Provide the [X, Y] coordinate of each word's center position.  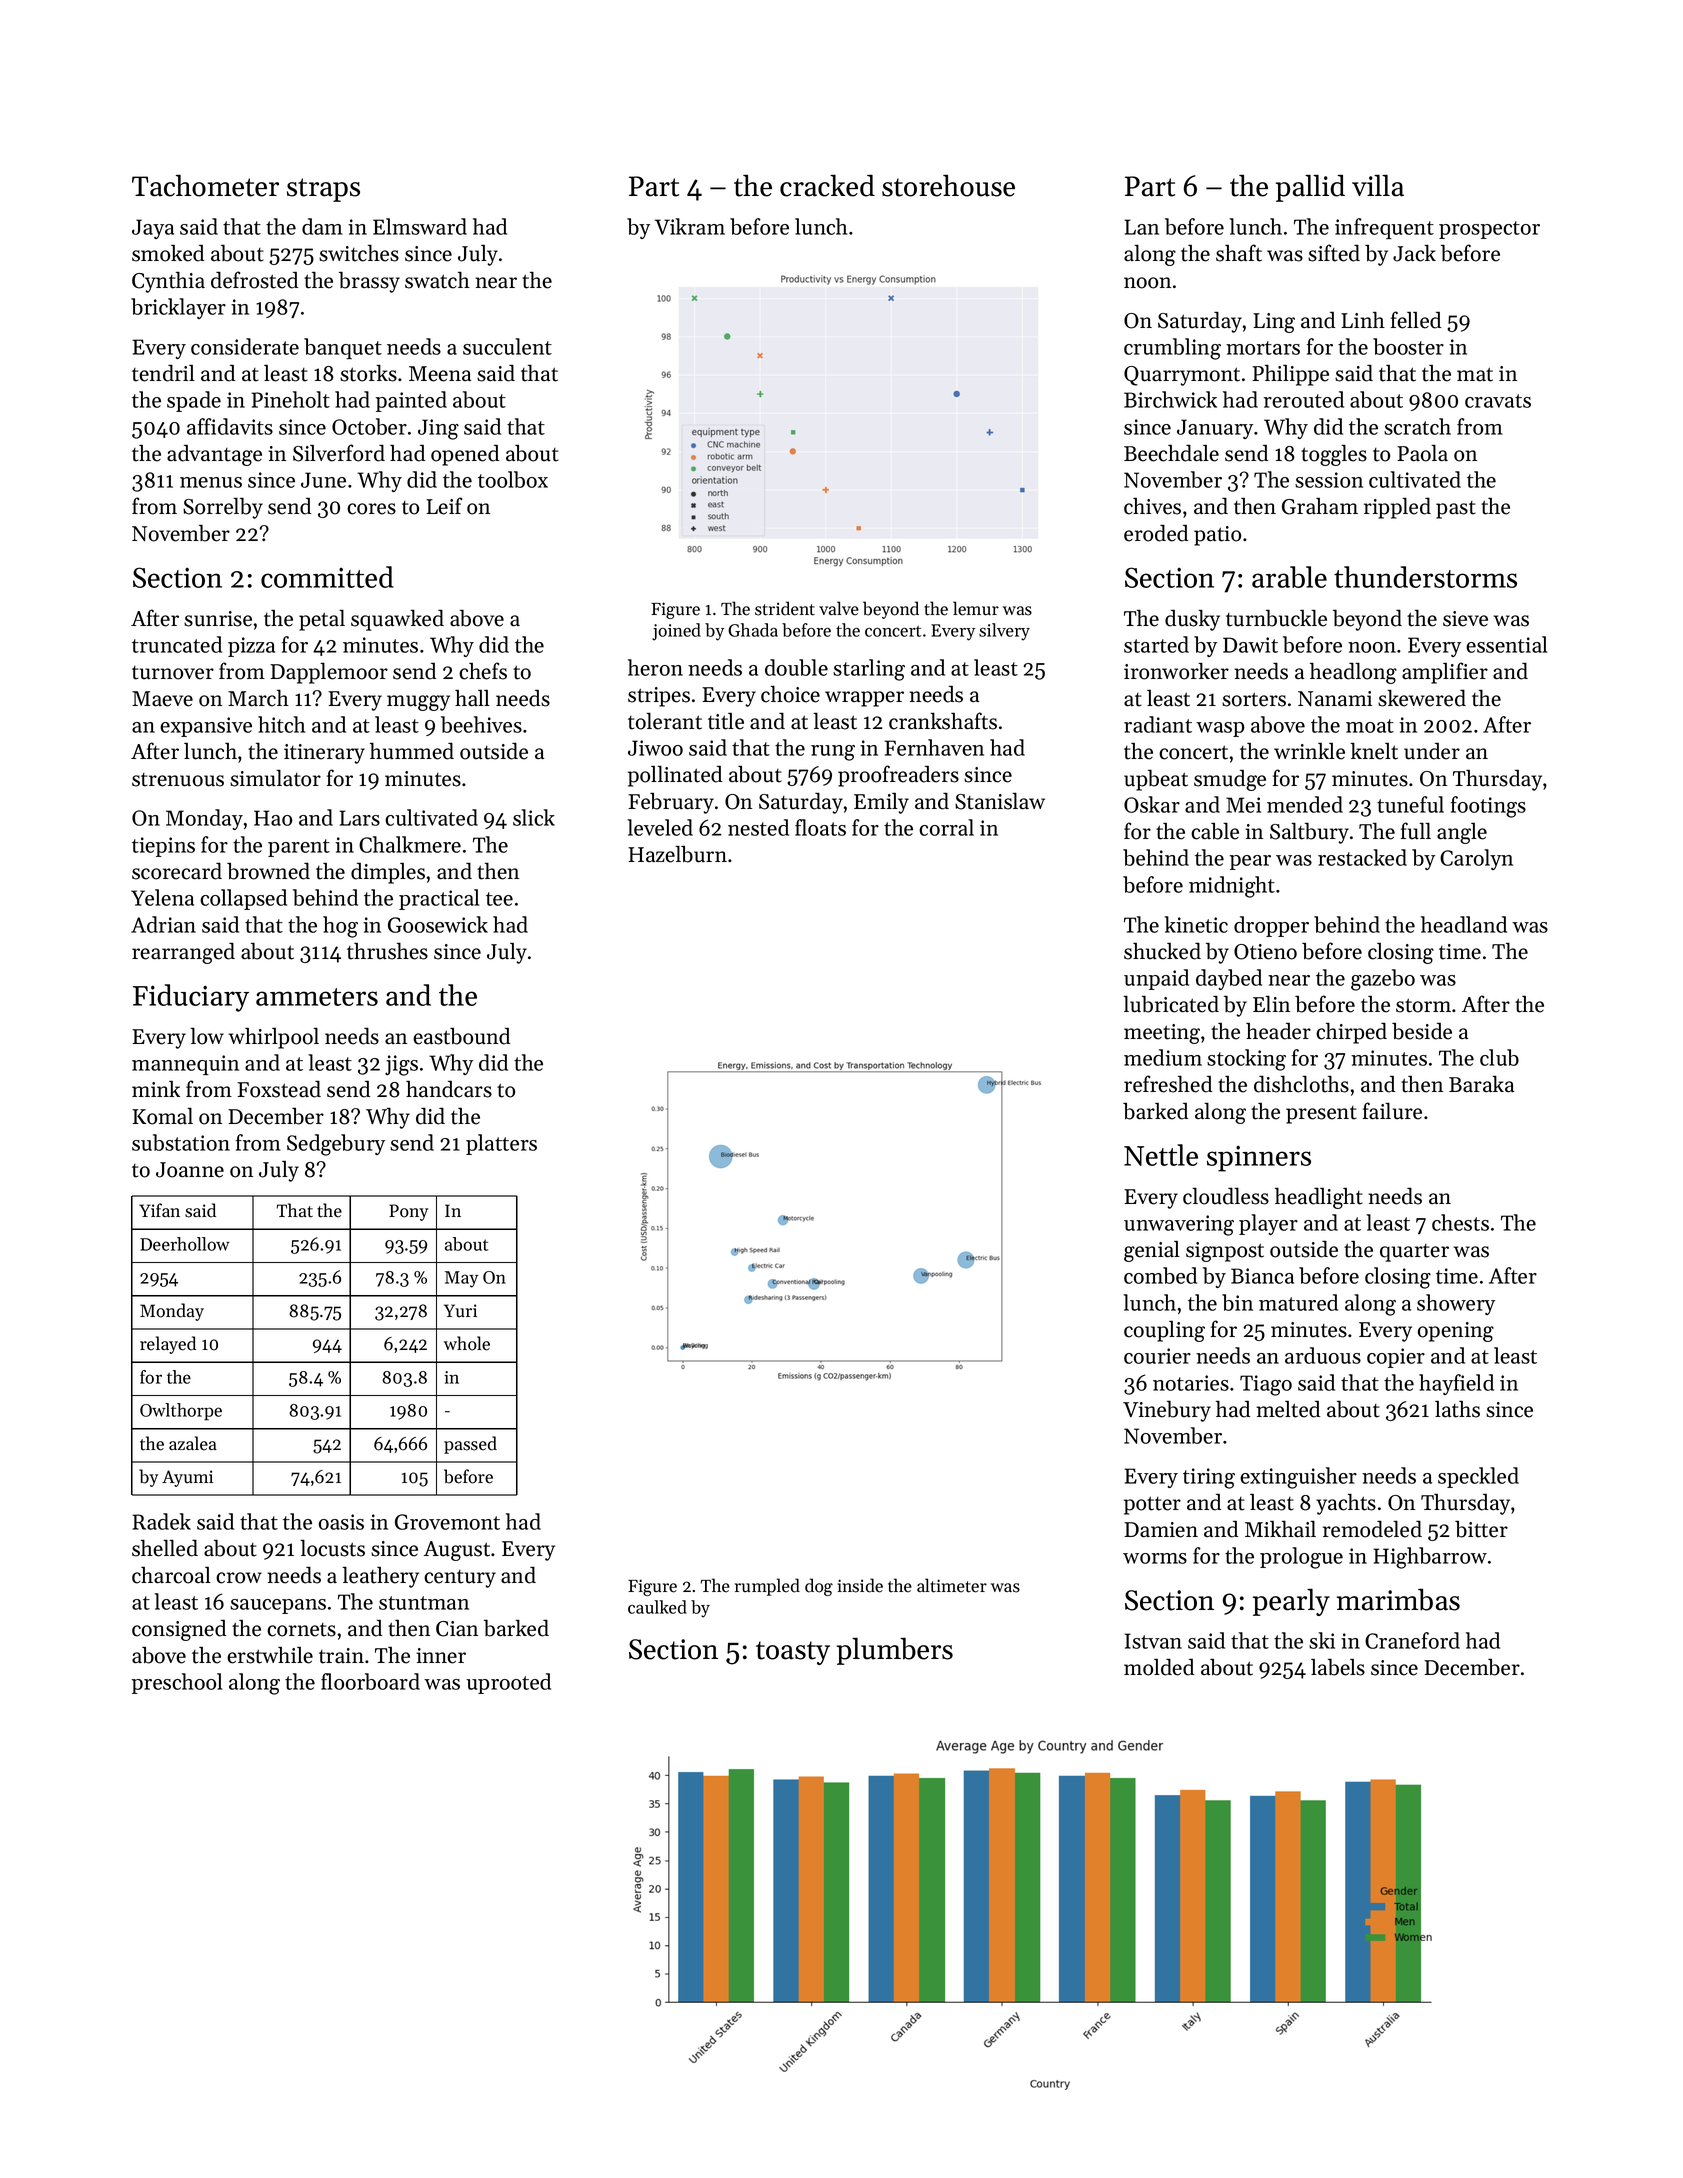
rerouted [1304, 399]
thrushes [387, 951]
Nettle [1161, 1155]
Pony [408, 1212]
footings [1488, 807]
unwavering [1179, 1225]
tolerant [665, 721]
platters [501, 1144]
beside [1422, 1031]
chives [1152, 506]
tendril [163, 373]
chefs [483, 671]
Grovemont [447, 1522]
